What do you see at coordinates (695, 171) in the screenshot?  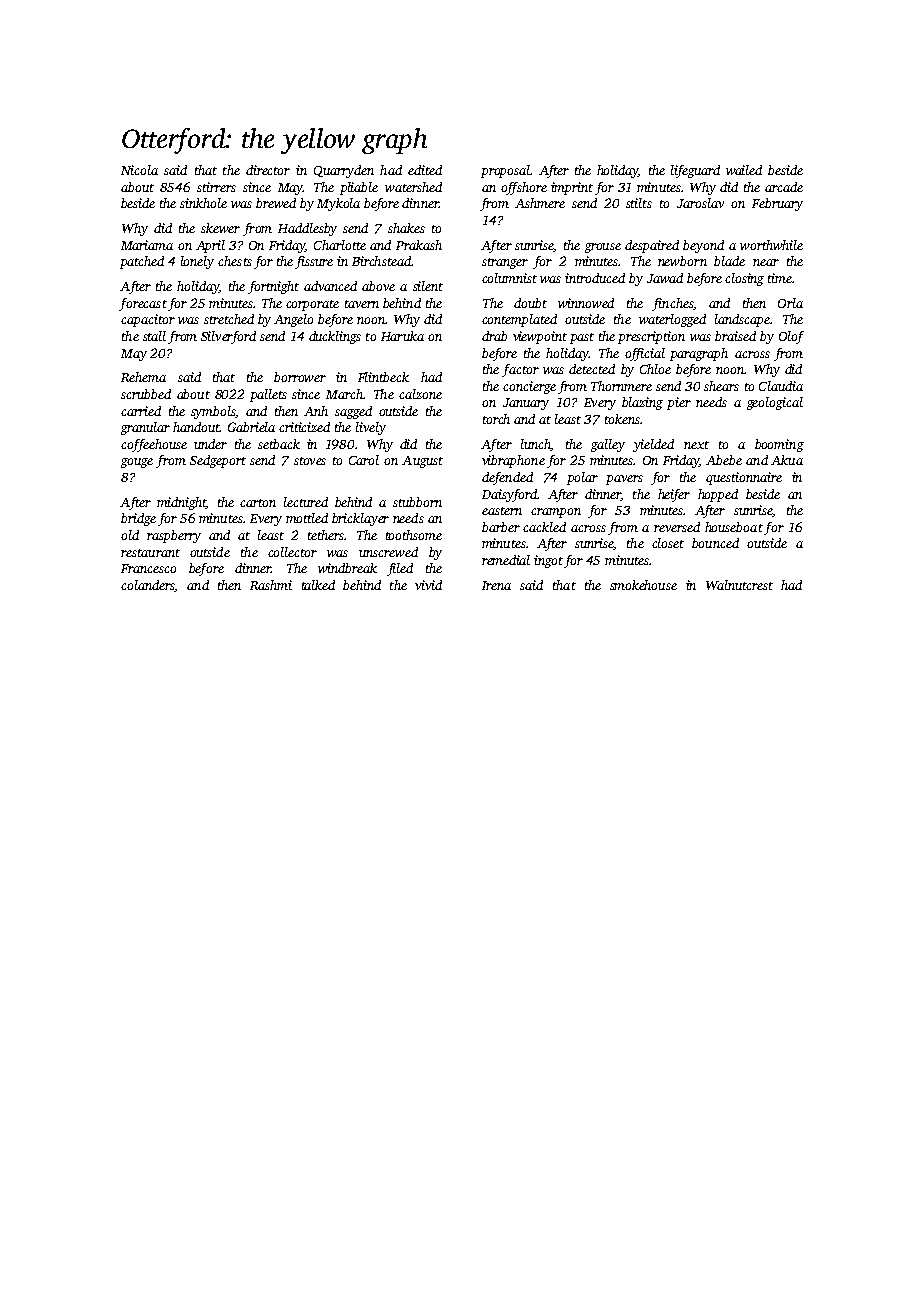 I see `lifeguard` at bounding box center [695, 171].
